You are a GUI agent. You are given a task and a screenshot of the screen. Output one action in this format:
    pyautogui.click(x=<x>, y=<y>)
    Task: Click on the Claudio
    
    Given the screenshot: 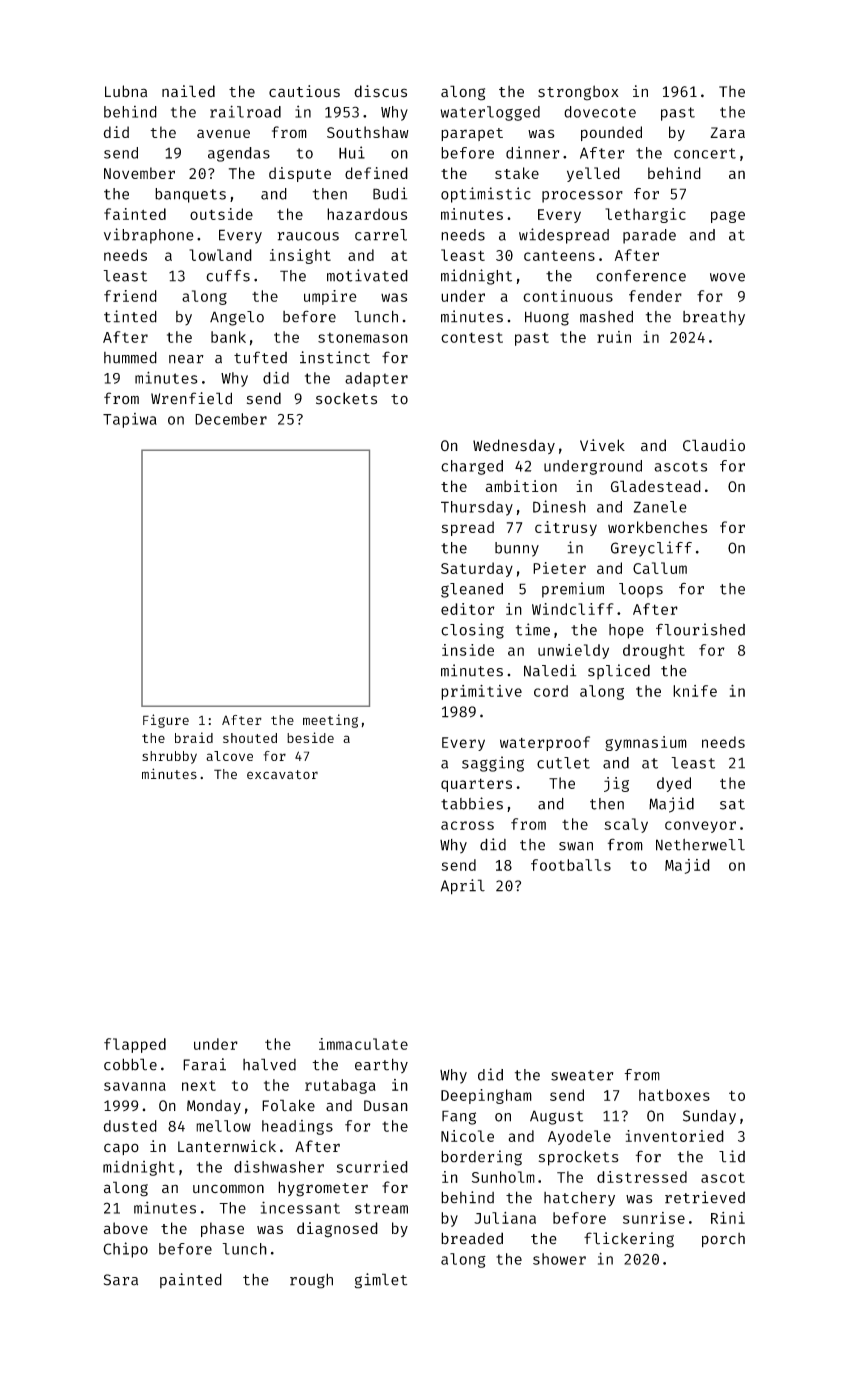 What is the action you would take?
    pyautogui.click(x=714, y=445)
